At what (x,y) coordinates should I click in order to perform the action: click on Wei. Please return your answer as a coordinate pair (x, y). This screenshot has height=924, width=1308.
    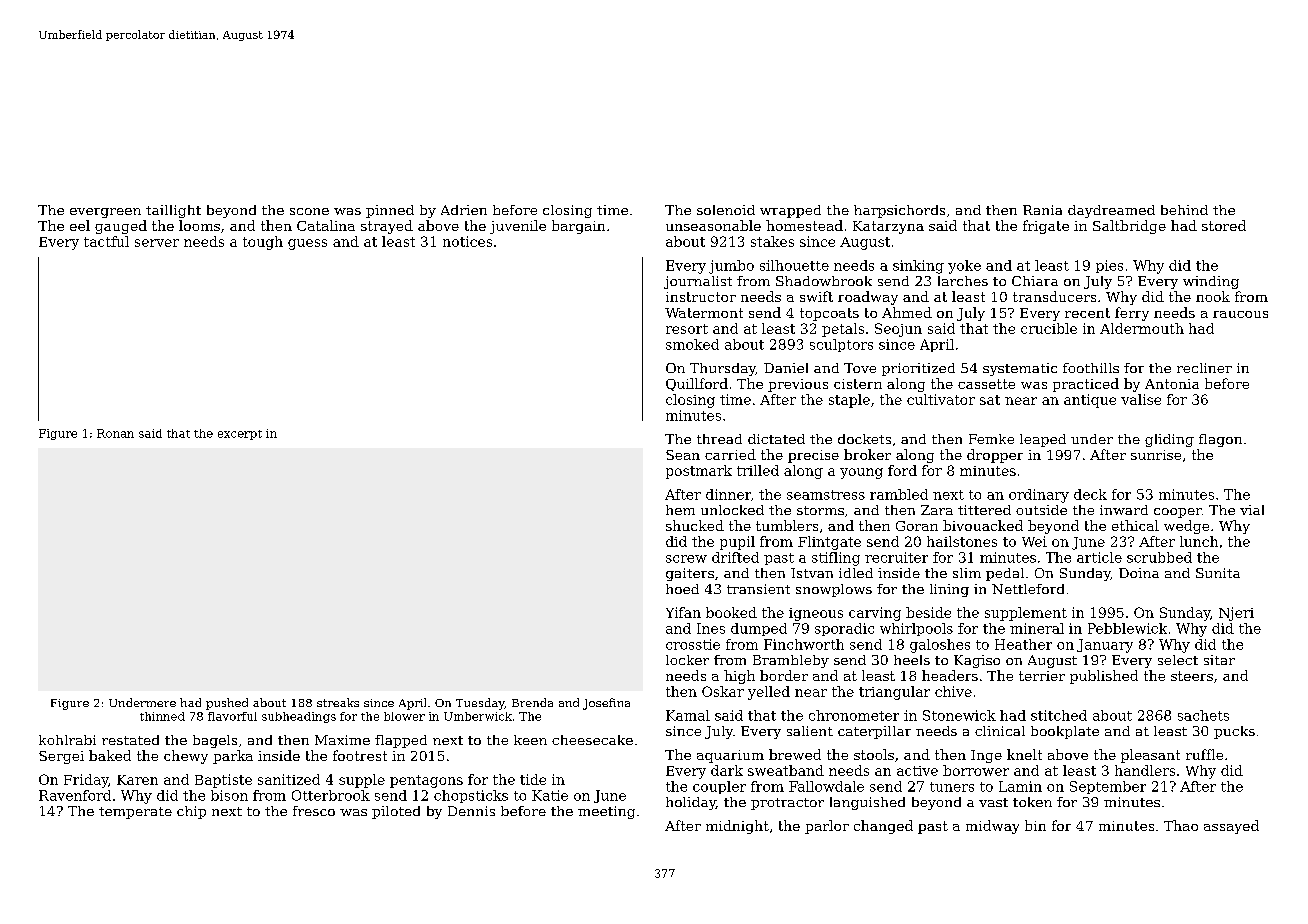
    Looking at the image, I should click on (1034, 541).
